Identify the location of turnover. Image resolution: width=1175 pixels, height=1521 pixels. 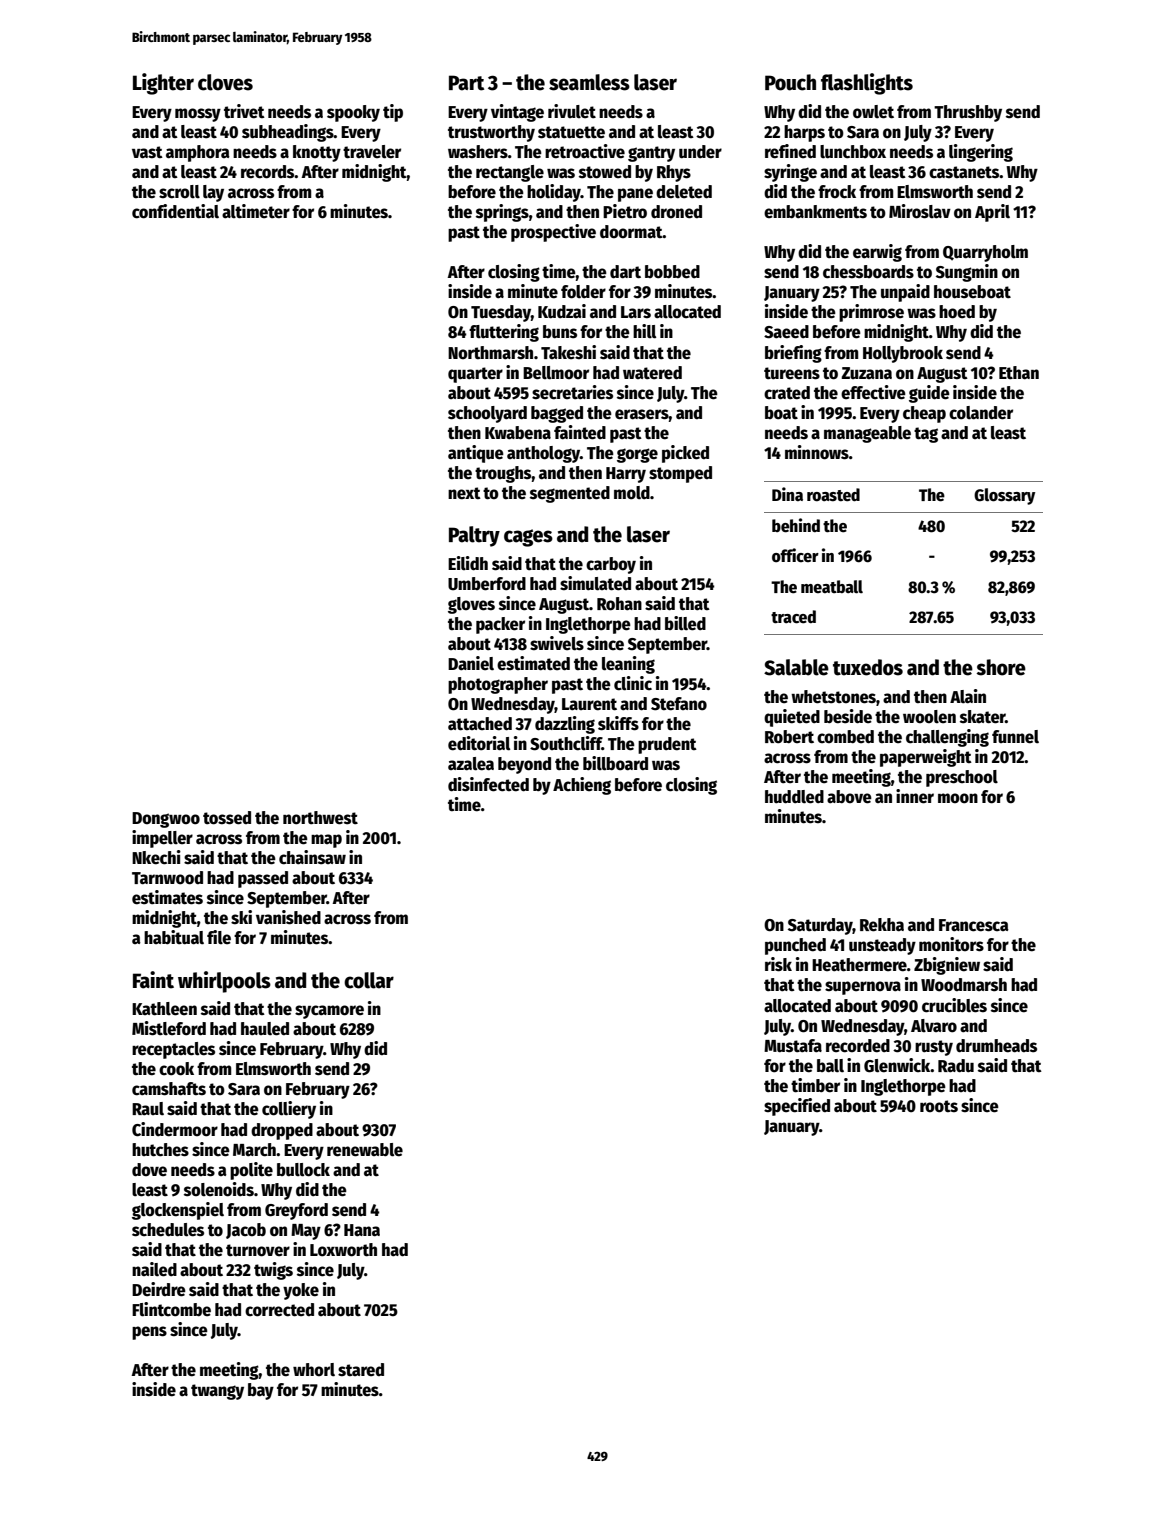
(258, 1250).
